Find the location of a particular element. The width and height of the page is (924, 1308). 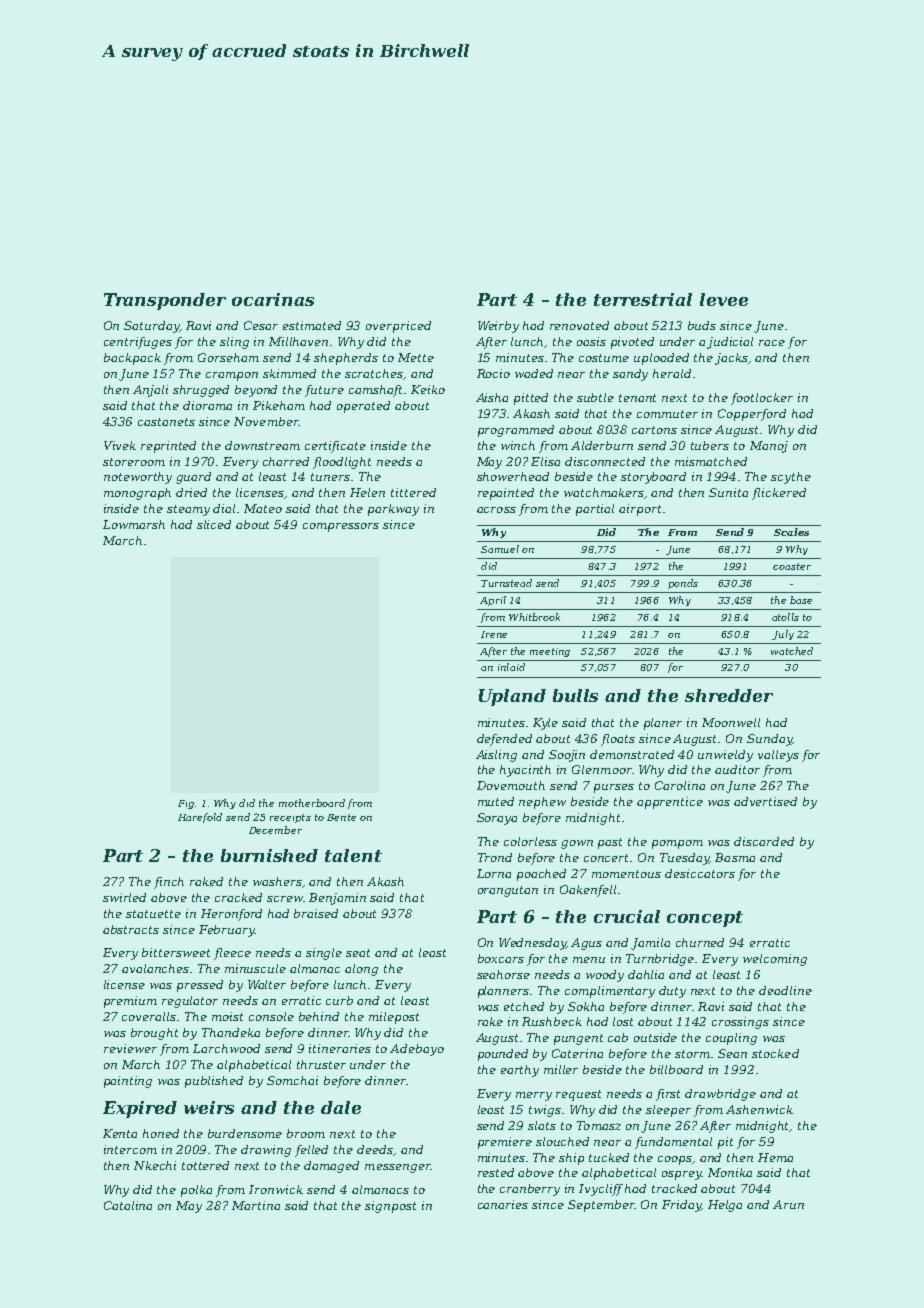

ocarinas is located at coordinates (273, 299).
